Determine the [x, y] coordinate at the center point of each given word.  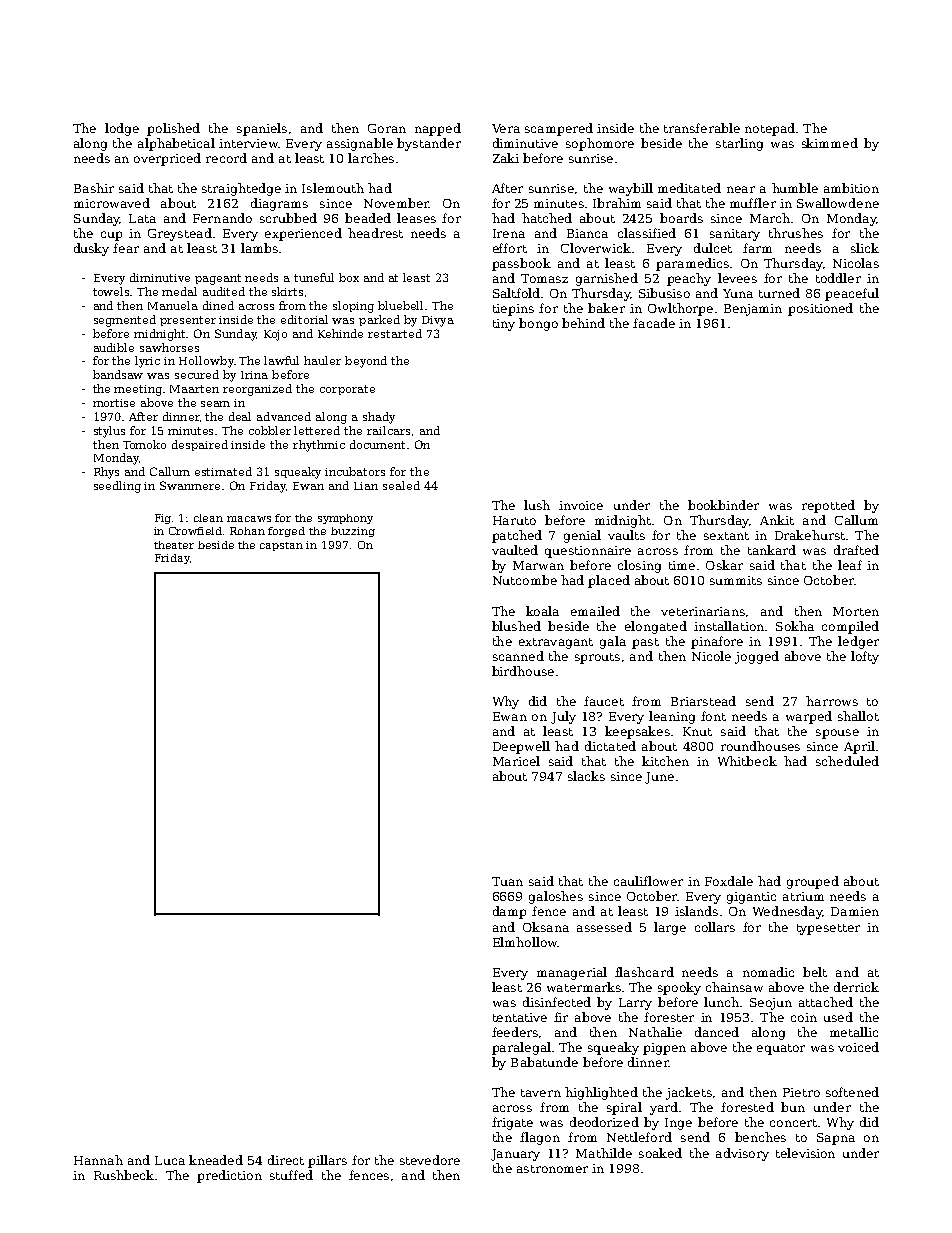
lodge [122, 129]
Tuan [507, 881]
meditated [689, 188]
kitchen [665, 761]
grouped [813, 882]
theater [174, 545]
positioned [820, 309]
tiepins [513, 310]
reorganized [257, 390]
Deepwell [521, 747]
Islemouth [333, 188]
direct [286, 1160]
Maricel [516, 761]
